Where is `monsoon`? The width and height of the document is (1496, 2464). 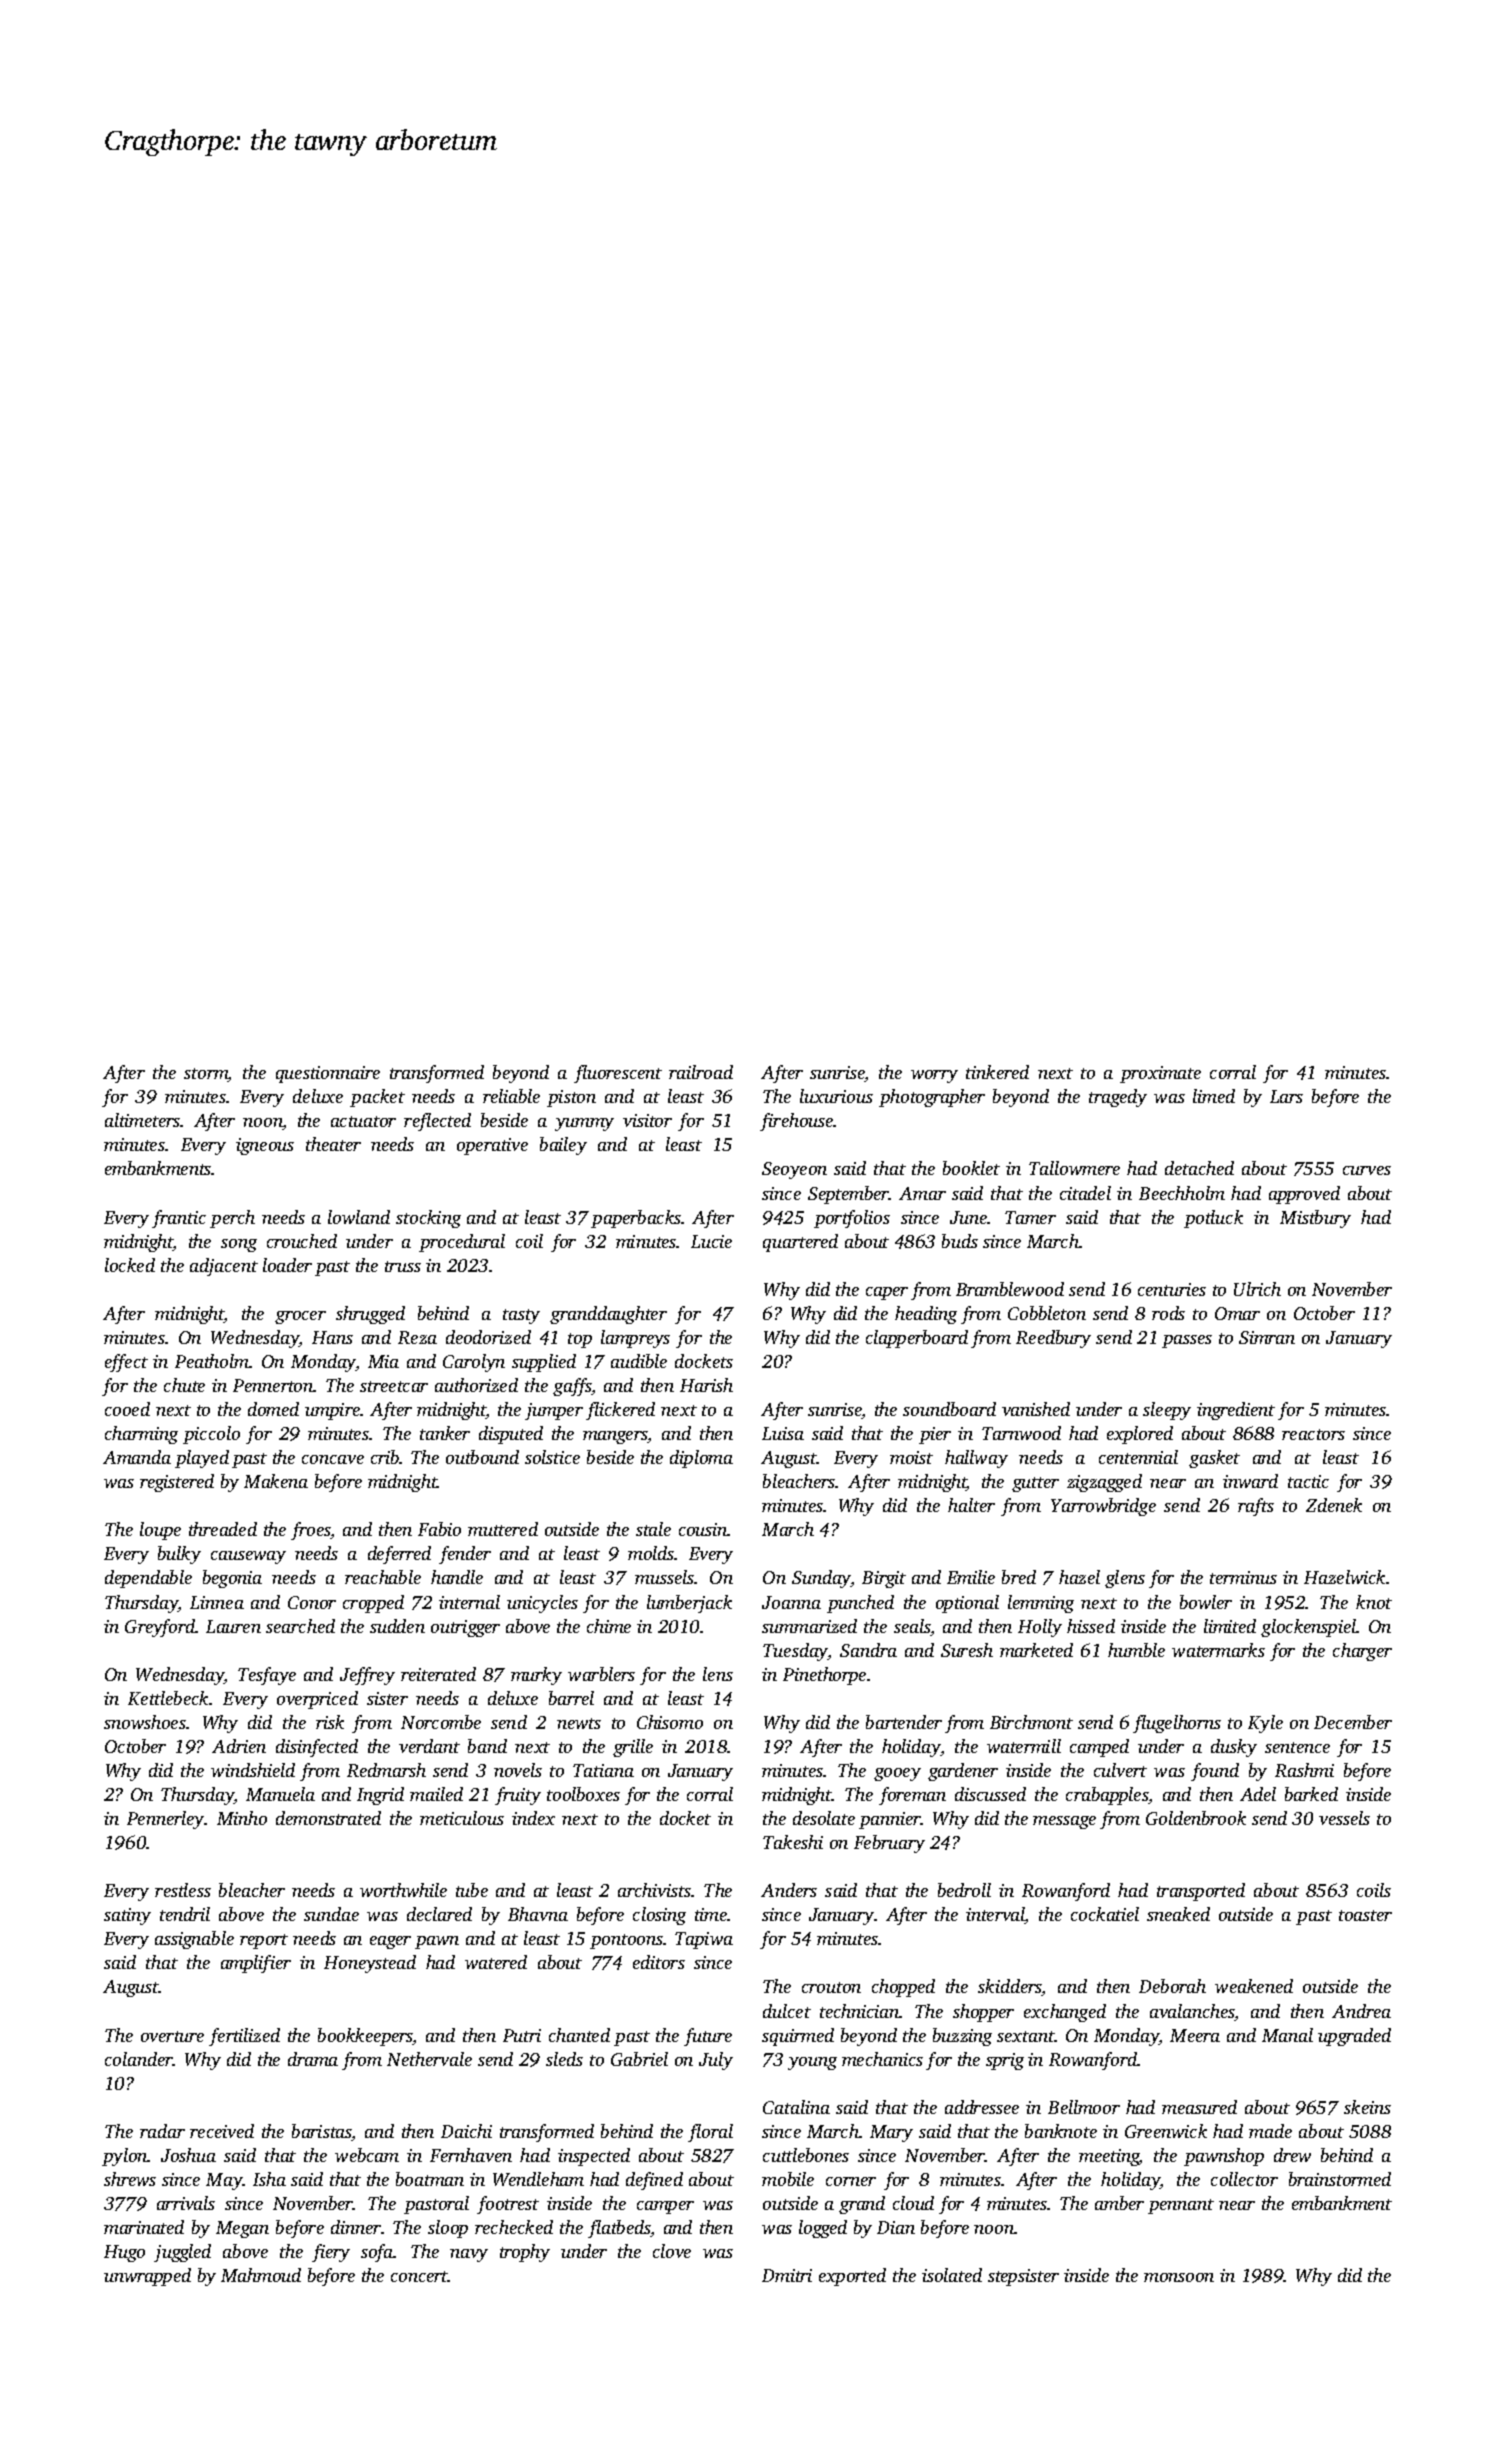 monsoon is located at coordinates (1179, 2277).
